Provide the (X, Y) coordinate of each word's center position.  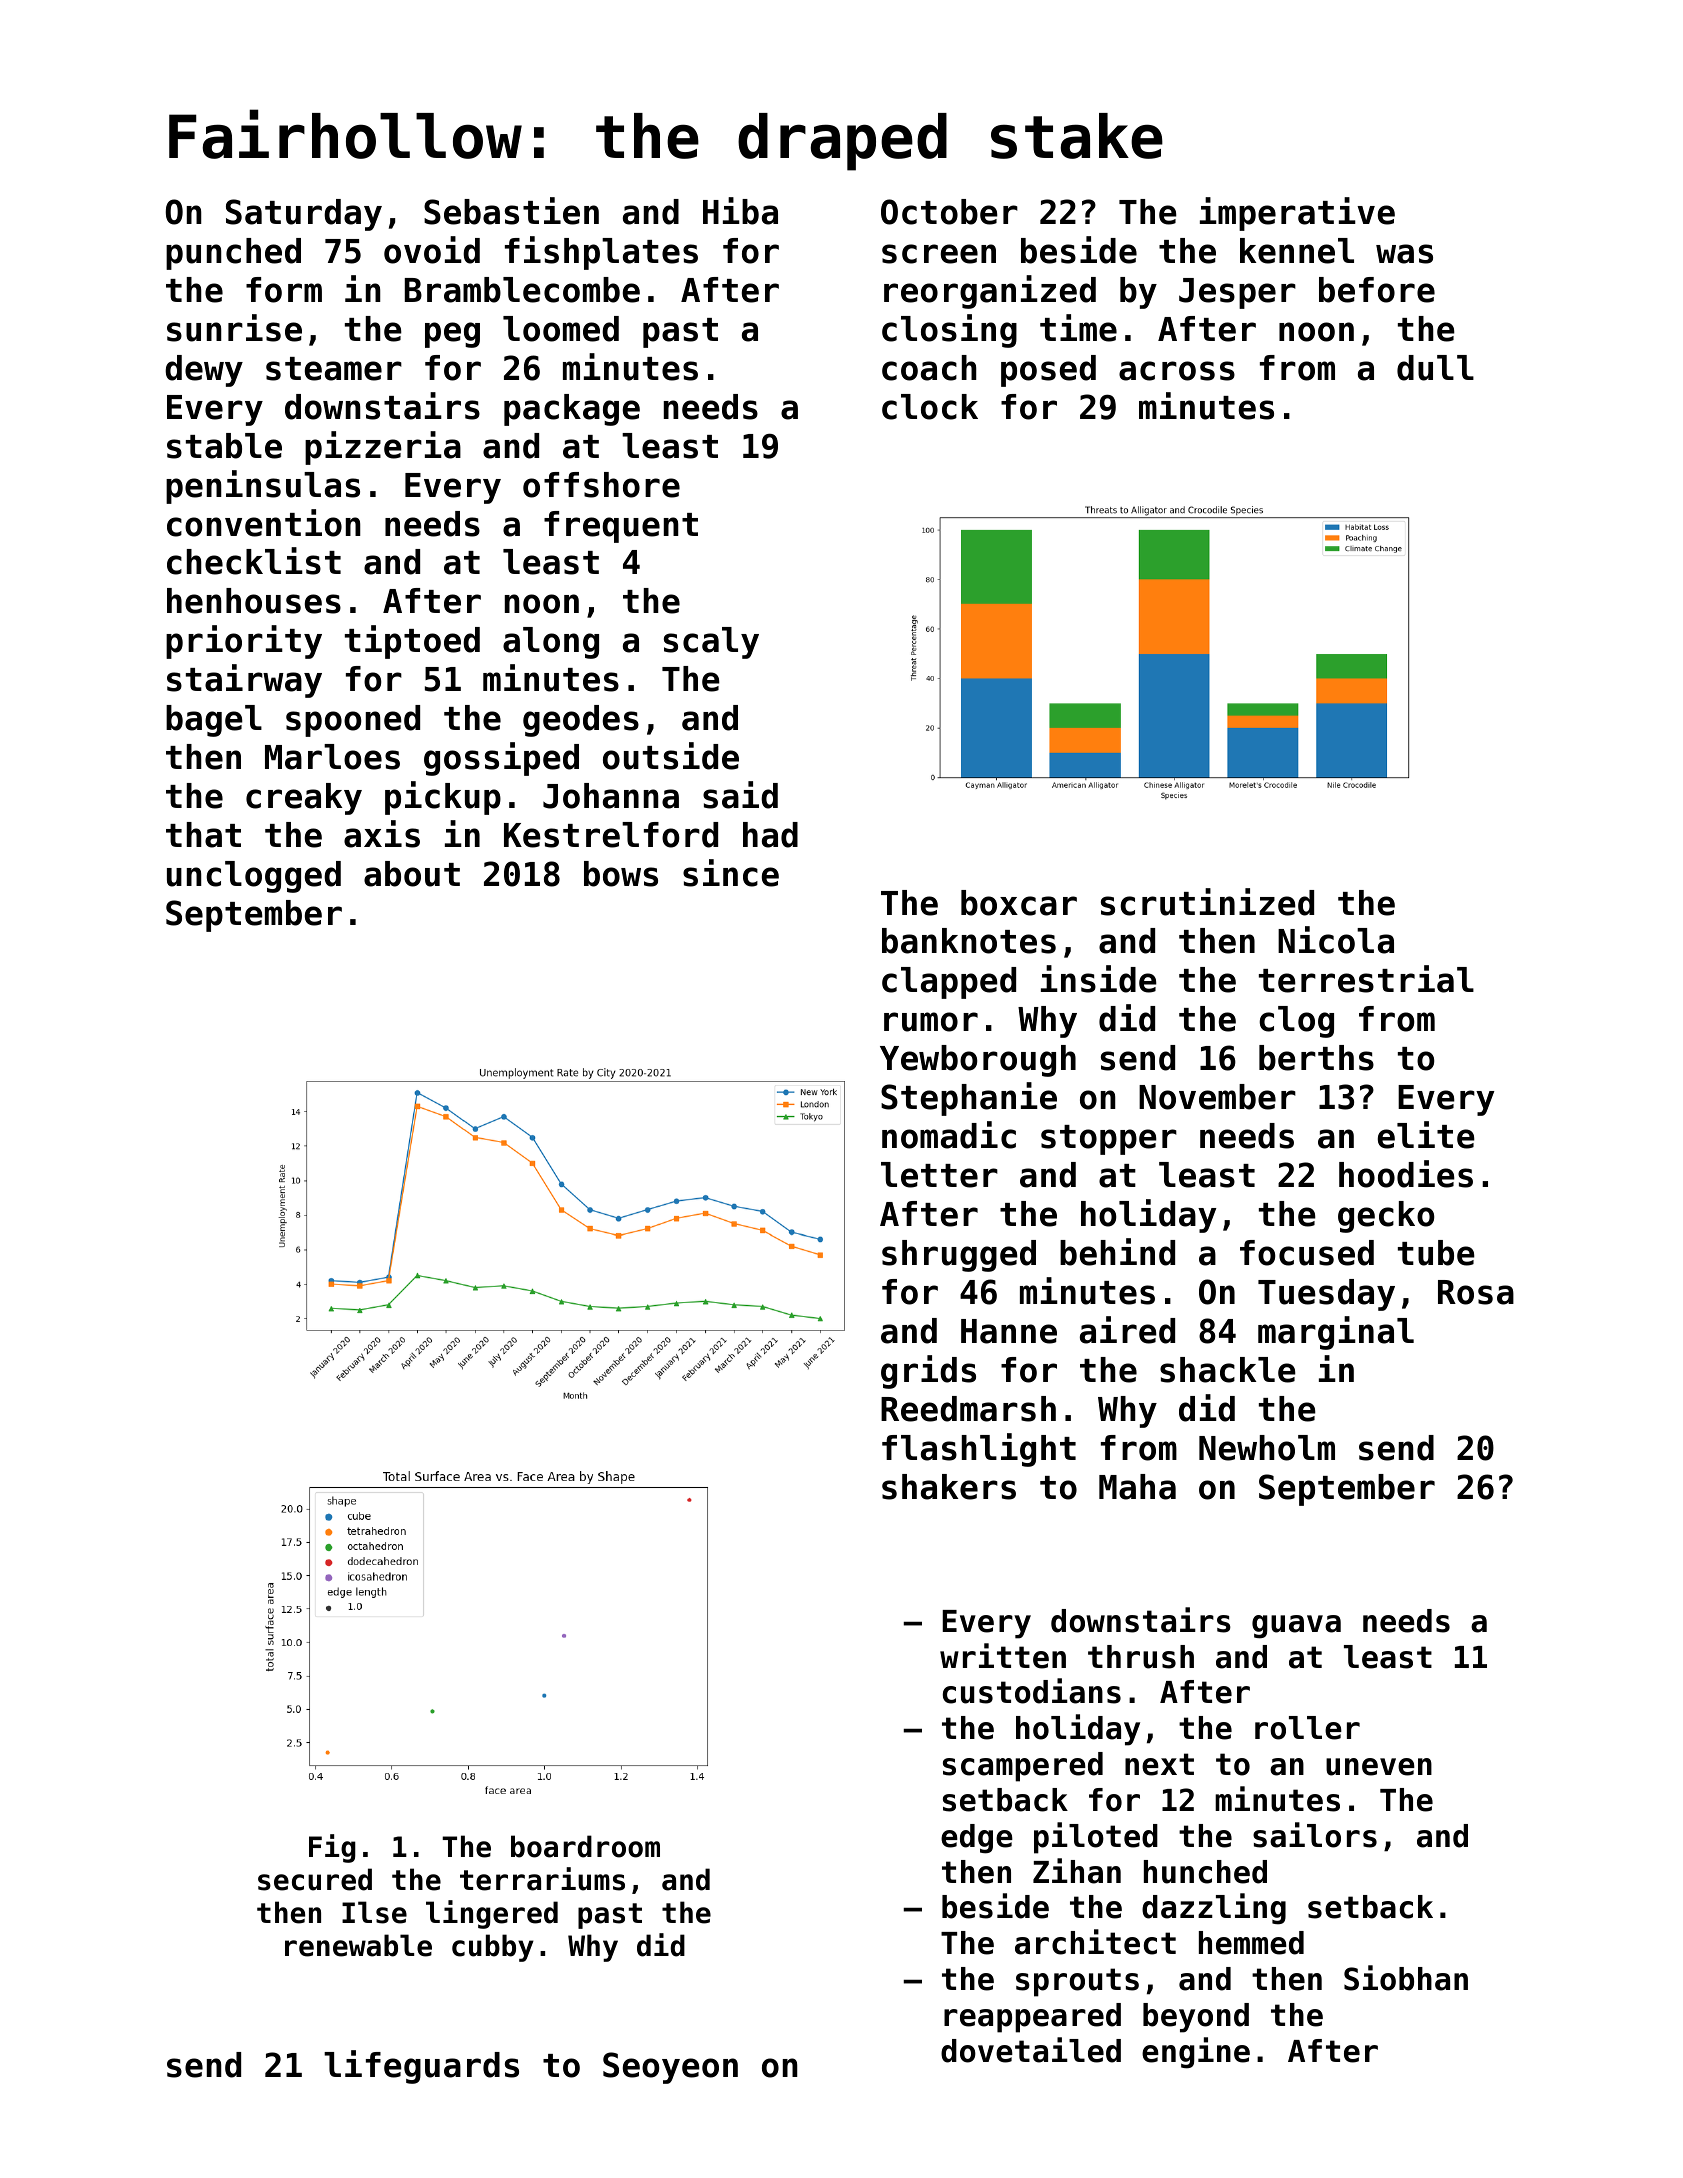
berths (1316, 1058)
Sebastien (511, 211)
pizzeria (383, 448)
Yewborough (978, 1061)
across (1177, 371)
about (412, 874)
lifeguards (421, 2067)
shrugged (959, 1256)
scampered (1023, 1767)
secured (315, 1879)
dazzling (1214, 1909)
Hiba (740, 211)
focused (1307, 1253)
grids (928, 1372)
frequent (621, 527)
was (1404, 254)
